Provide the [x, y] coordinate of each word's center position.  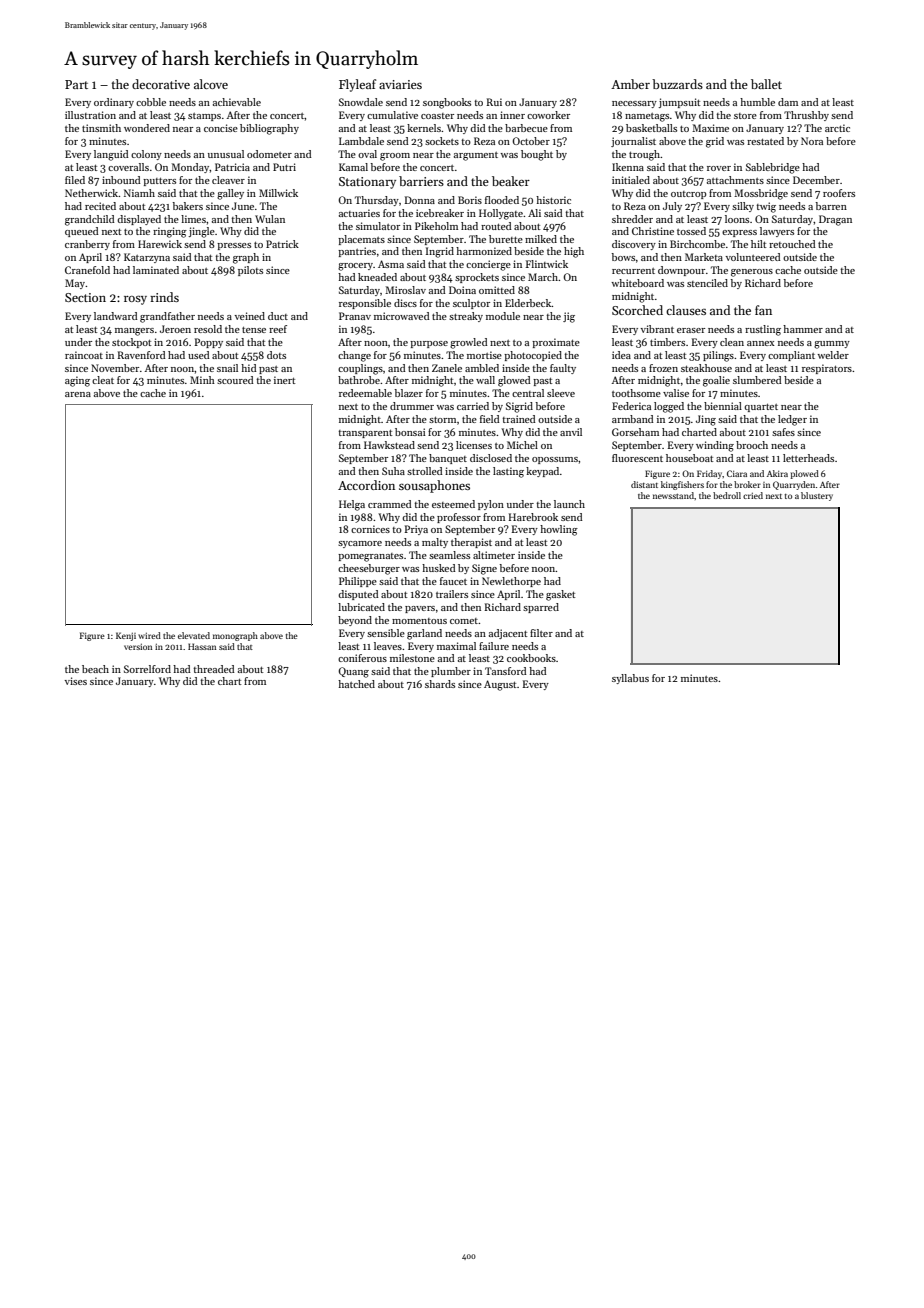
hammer [803, 329]
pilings [718, 356]
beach [95, 669]
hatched [356, 684]
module [503, 316]
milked [541, 239]
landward [116, 316]
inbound [121, 180]
